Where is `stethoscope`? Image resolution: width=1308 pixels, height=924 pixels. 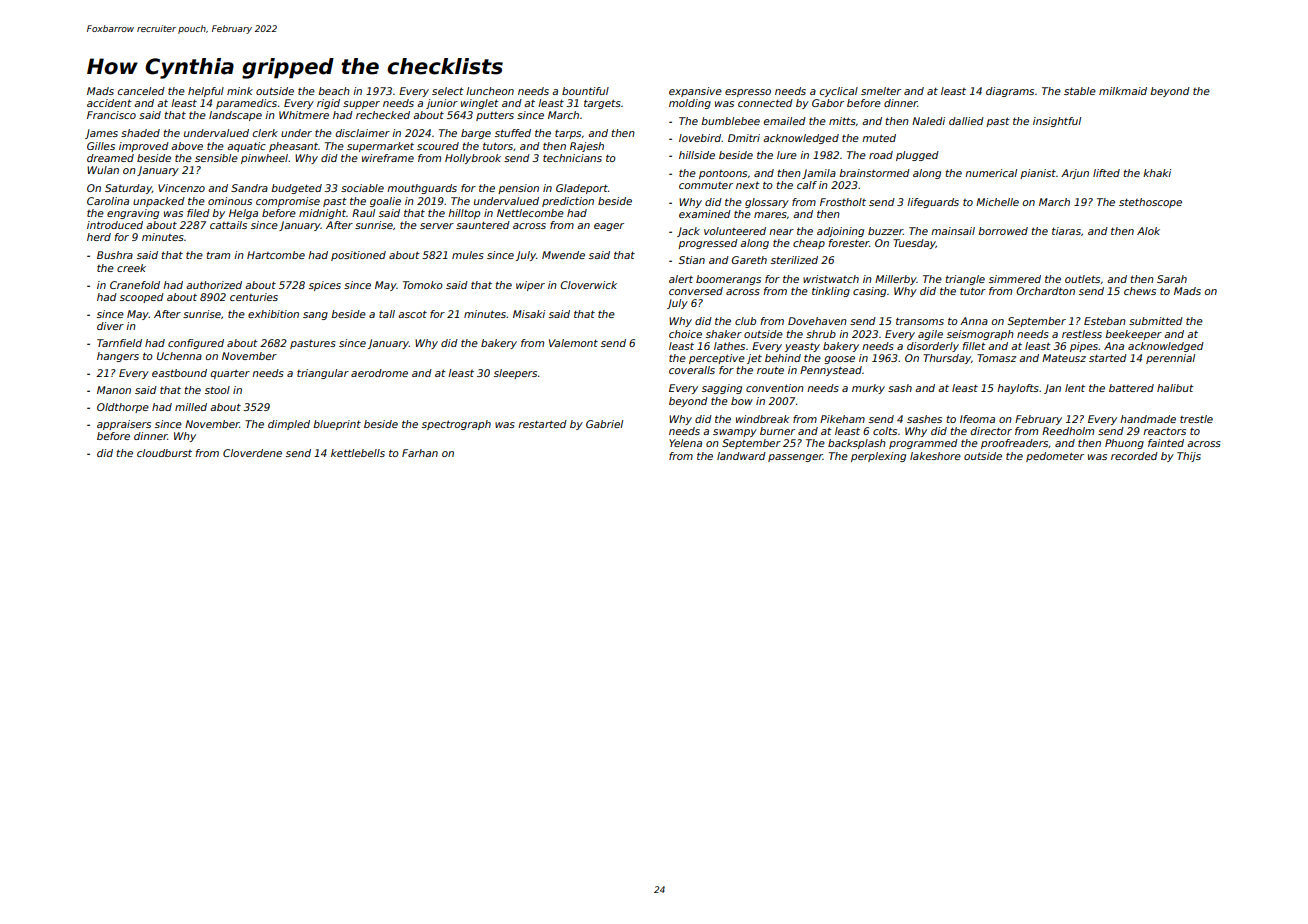
stethoscope is located at coordinates (1150, 203).
